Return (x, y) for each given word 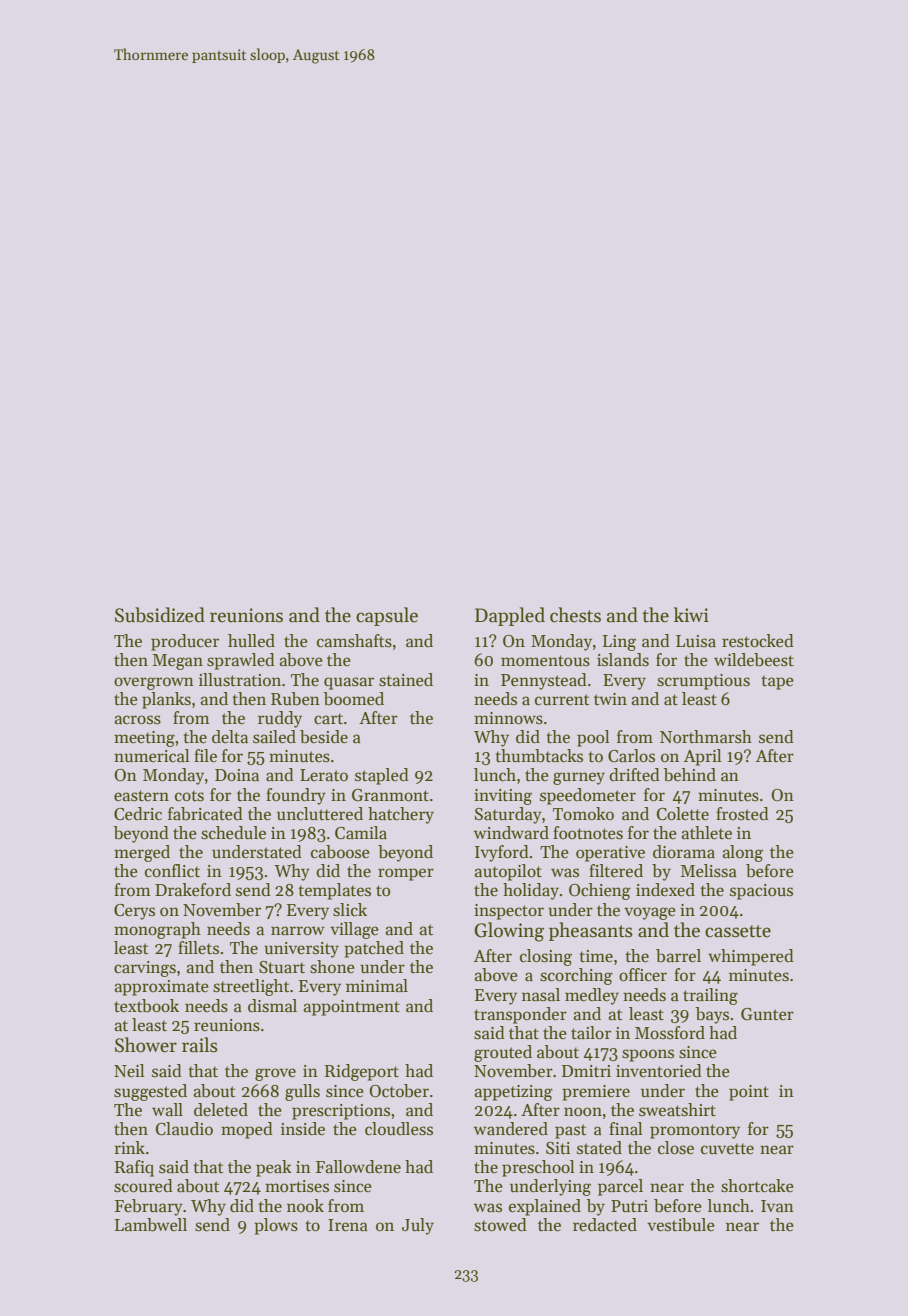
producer (185, 642)
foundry (296, 796)
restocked (758, 641)
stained (406, 680)
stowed (500, 1225)
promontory (695, 1131)
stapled (382, 776)
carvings (145, 969)
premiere (596, 1093)
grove (275, 1074)
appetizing (513, 1093)
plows (276, 1226)
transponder (520, 1015)
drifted (634, 775)
